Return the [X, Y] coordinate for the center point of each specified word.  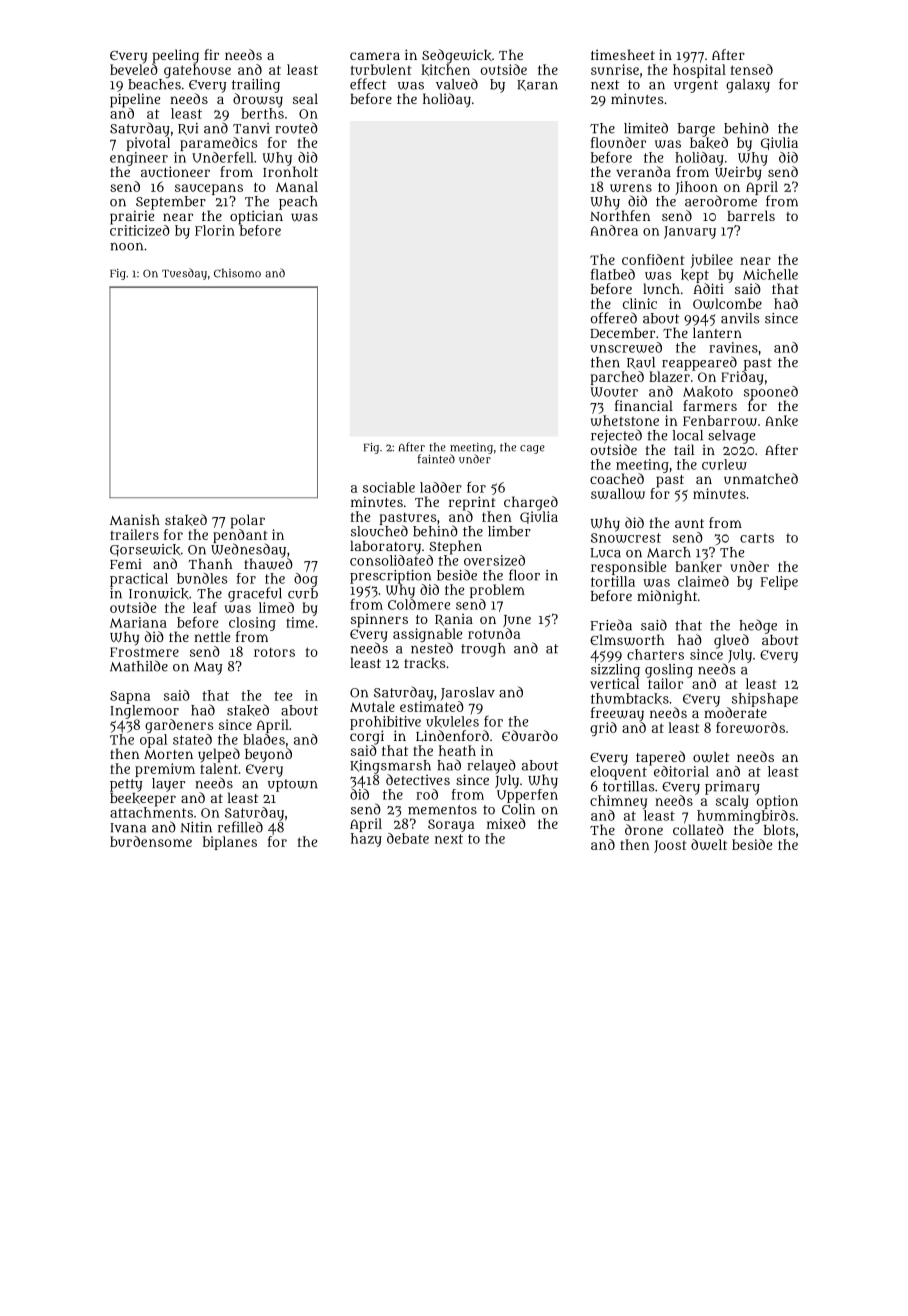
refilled [240, 827]
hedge [758, 626]
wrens [631, 188]
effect [368, 84]
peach [298, 203]
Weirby [738, 173]
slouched [379, 531]
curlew [724, 464]
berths [262, 113]
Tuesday [184, 274]
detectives [418, 779]
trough [483, 650]
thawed [268, 564]
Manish [135, 519]
